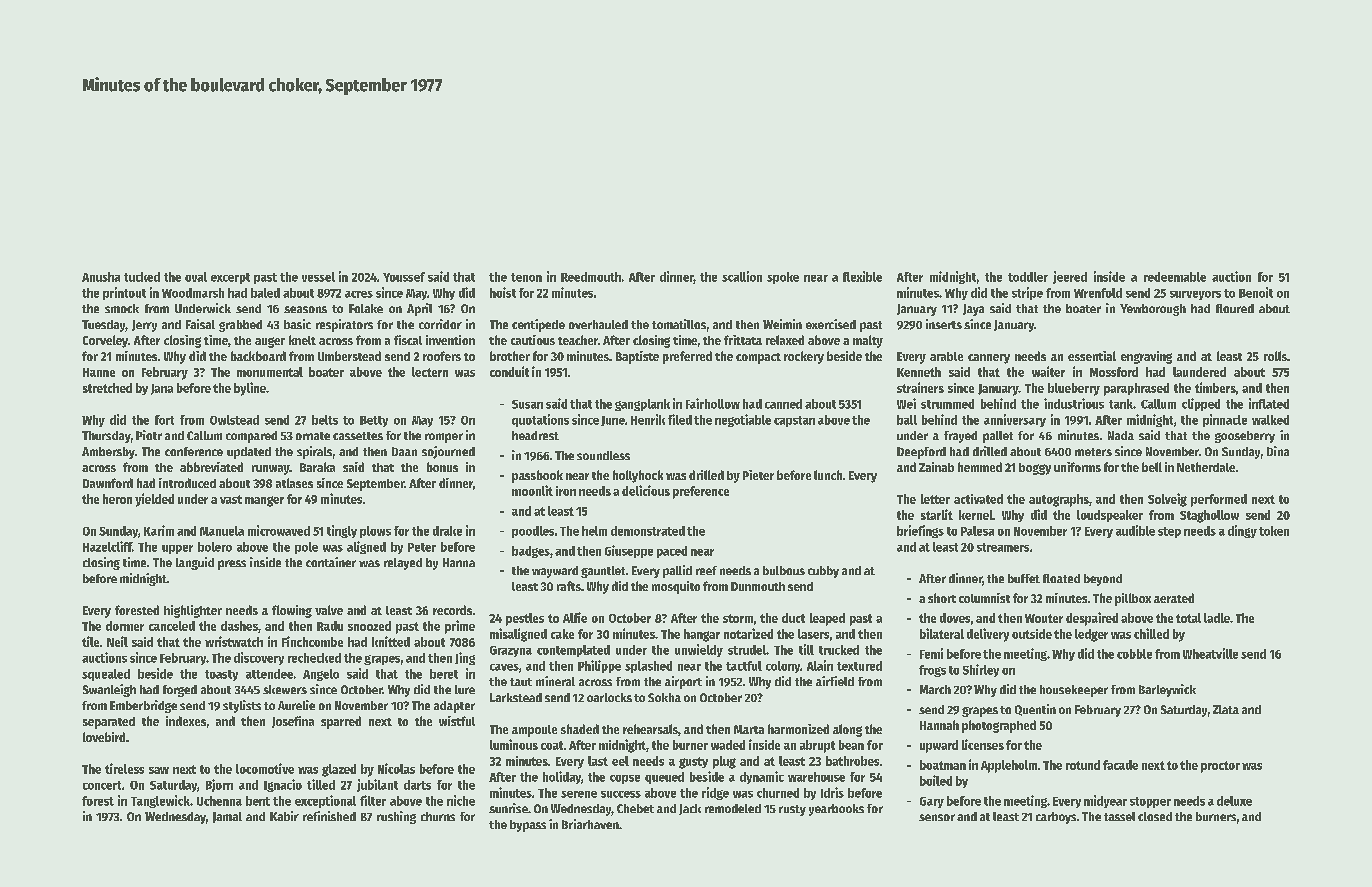 This screenshot has width=1372, height=887. I want to click on bent, so click(258, 801).
